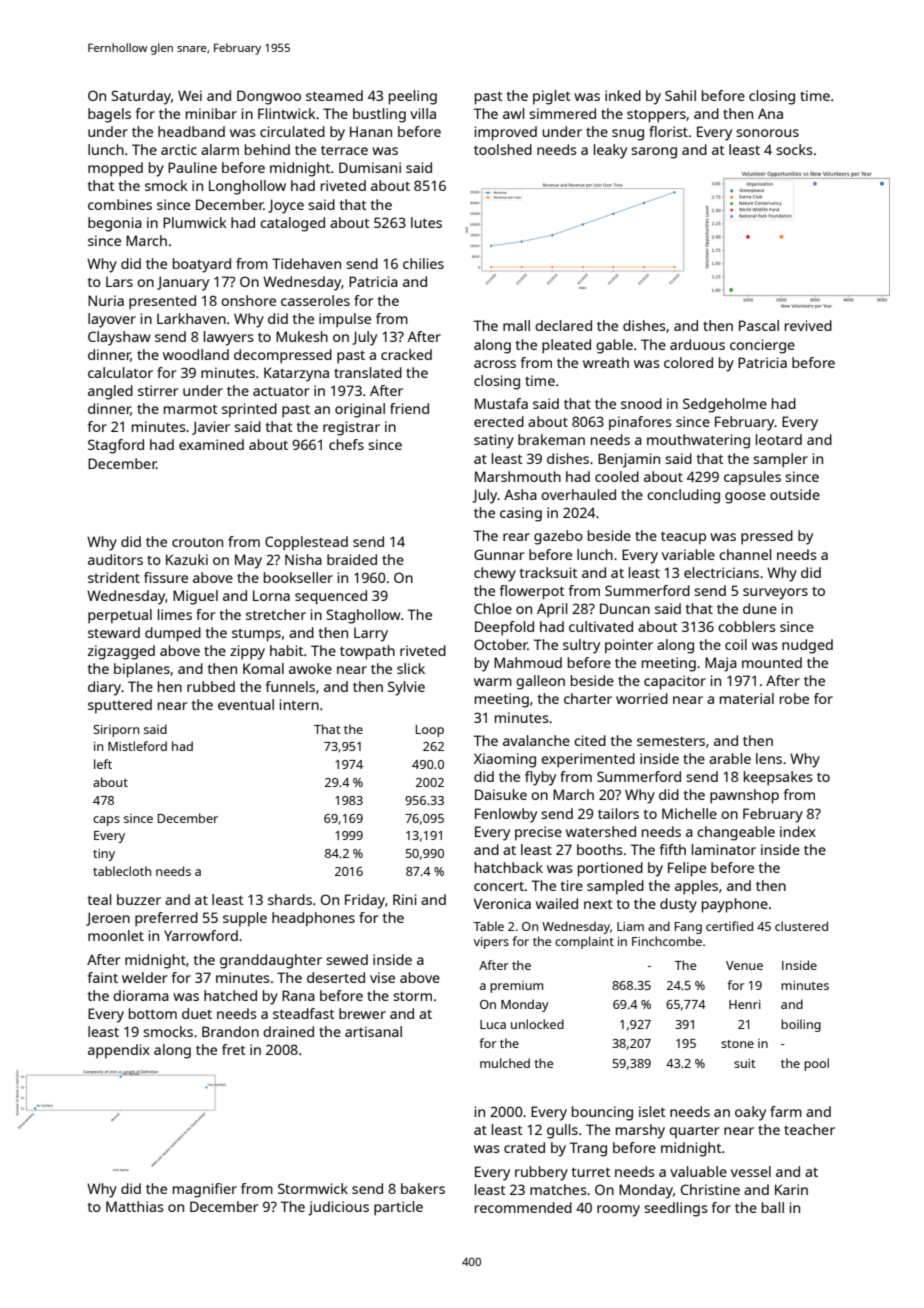 This screenshot has height=1308, width=924. I want to click on warm, so click(493, 682).
